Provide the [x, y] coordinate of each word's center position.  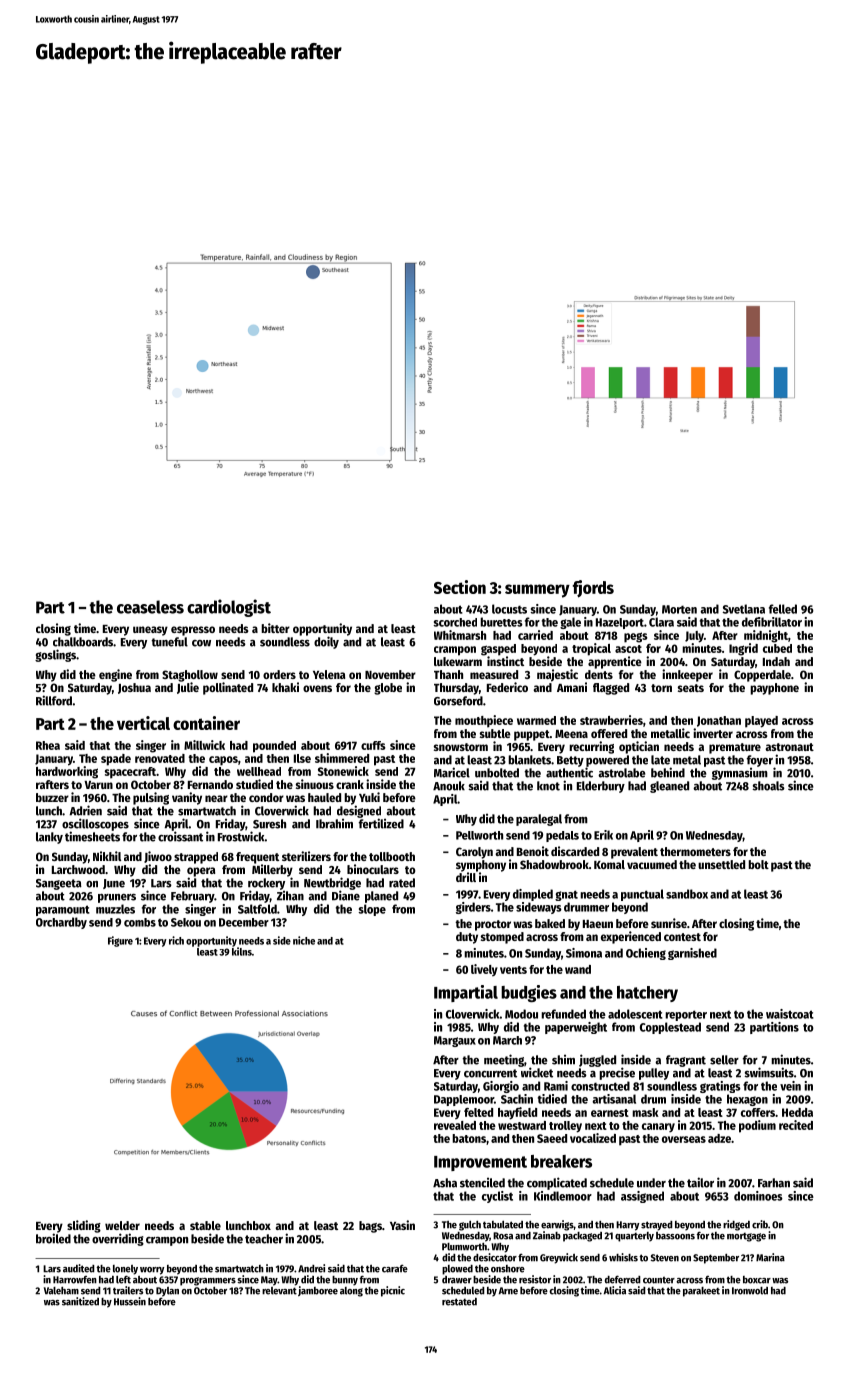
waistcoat [790, 1014]
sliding [84, 1226]
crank [350, 784]
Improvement [480, 1163]
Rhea [48, 745]
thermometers [695, 851]
